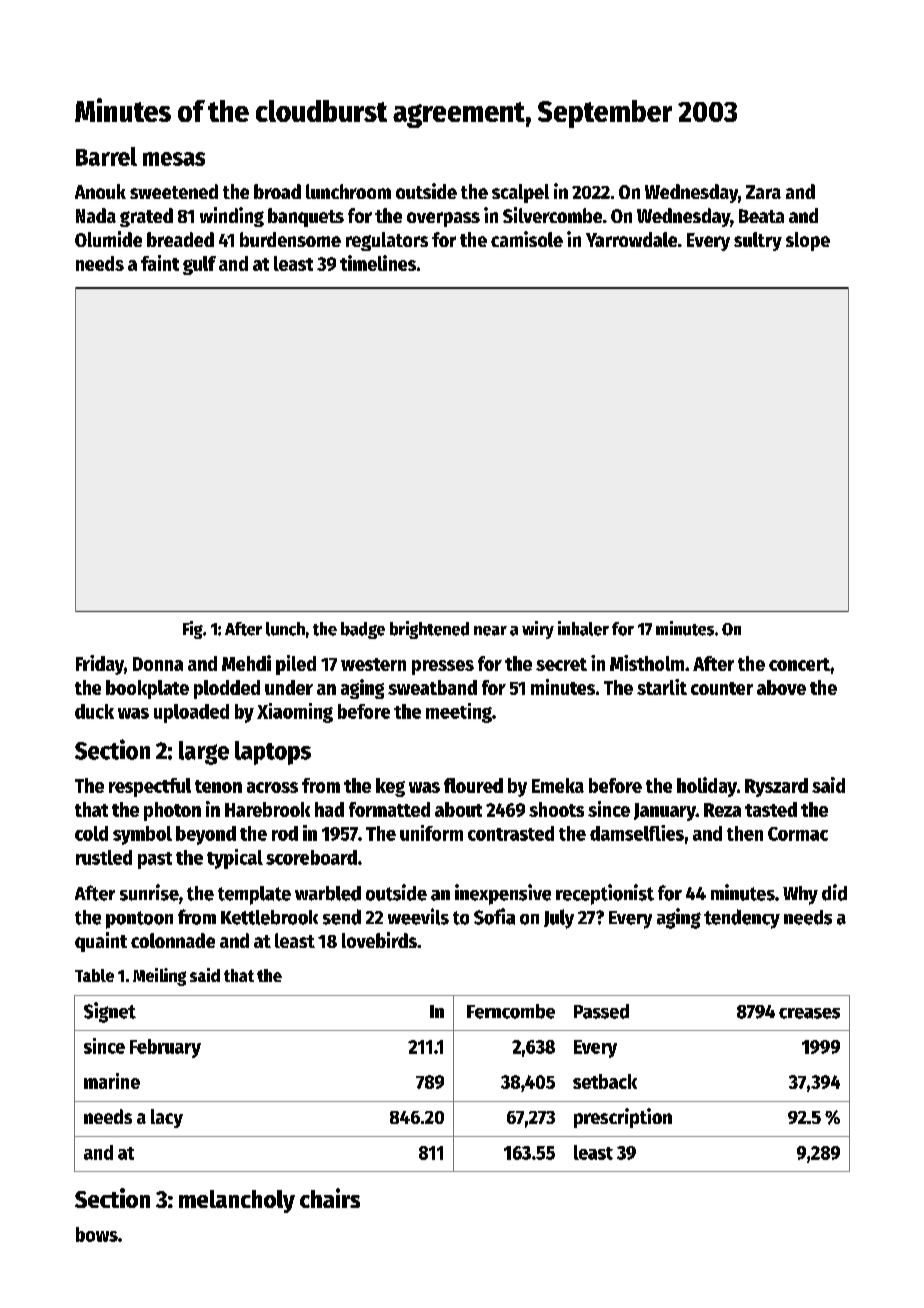  I want to click on laptops, so click(273, 753).
